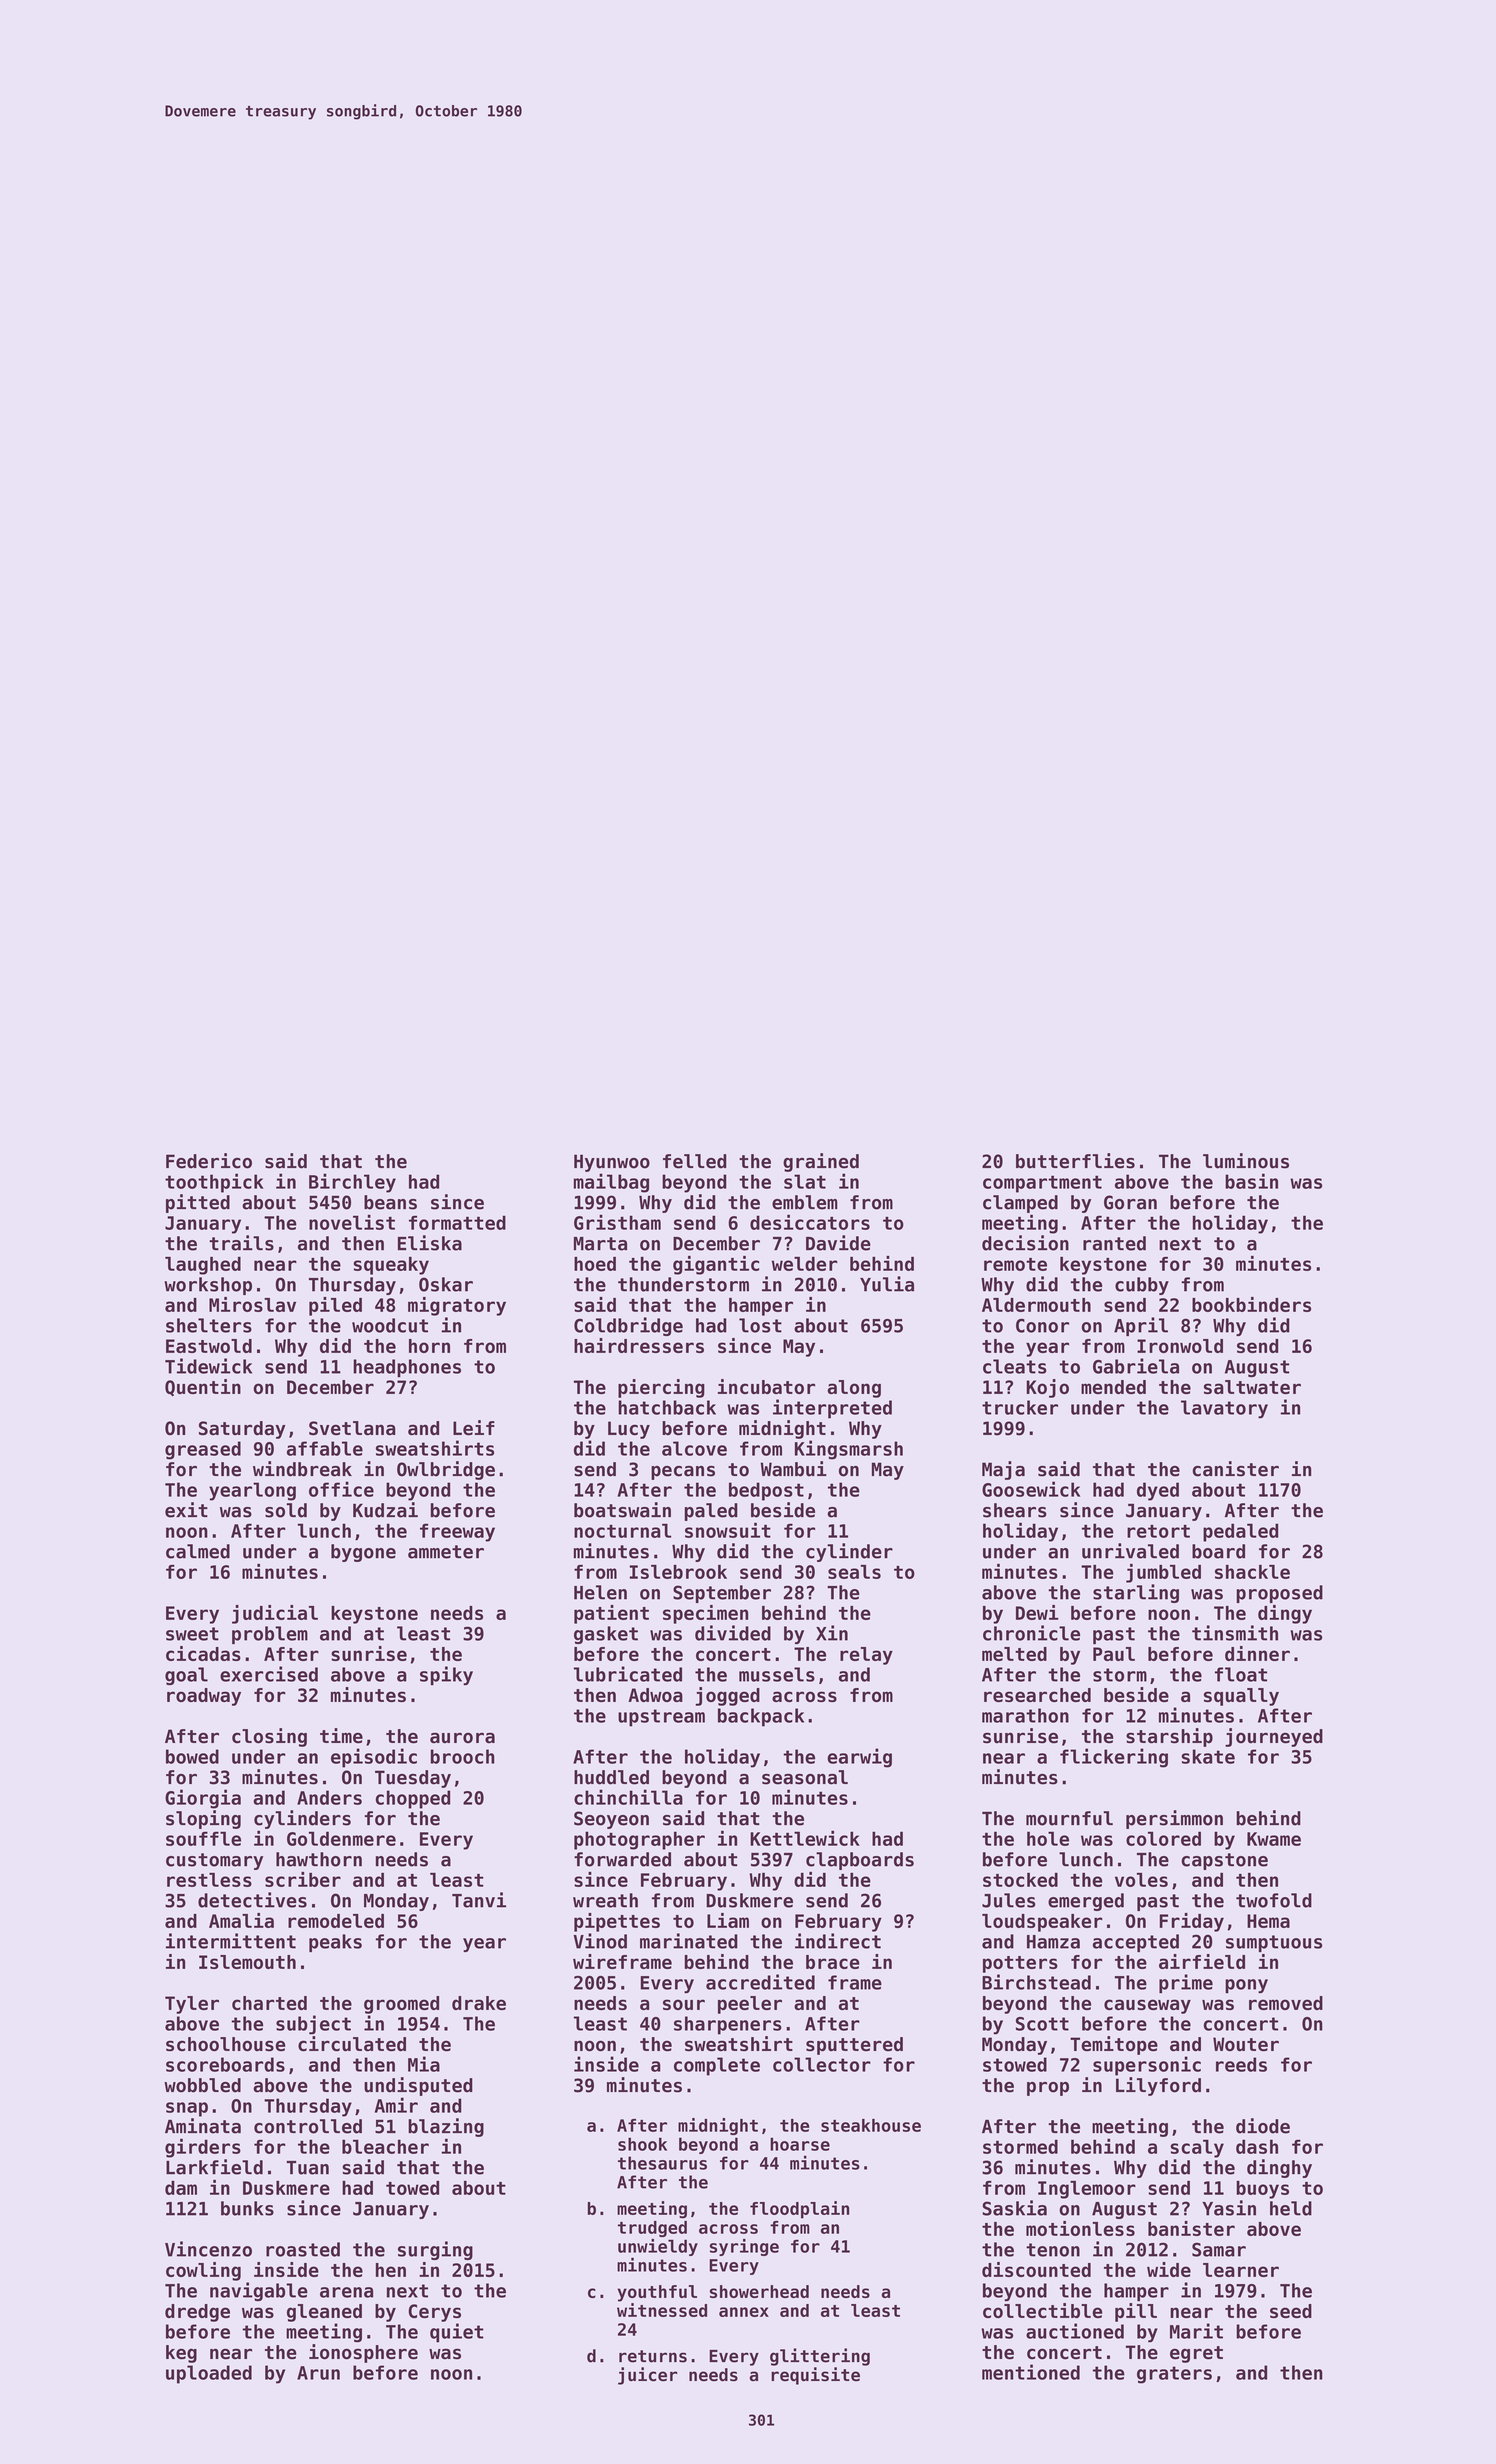 Image resolution: width=1496 pixels, height=2464 pixels. Describe the element at coordinates (766, 1386) in the screenshot. I see `incubator` at that location.
